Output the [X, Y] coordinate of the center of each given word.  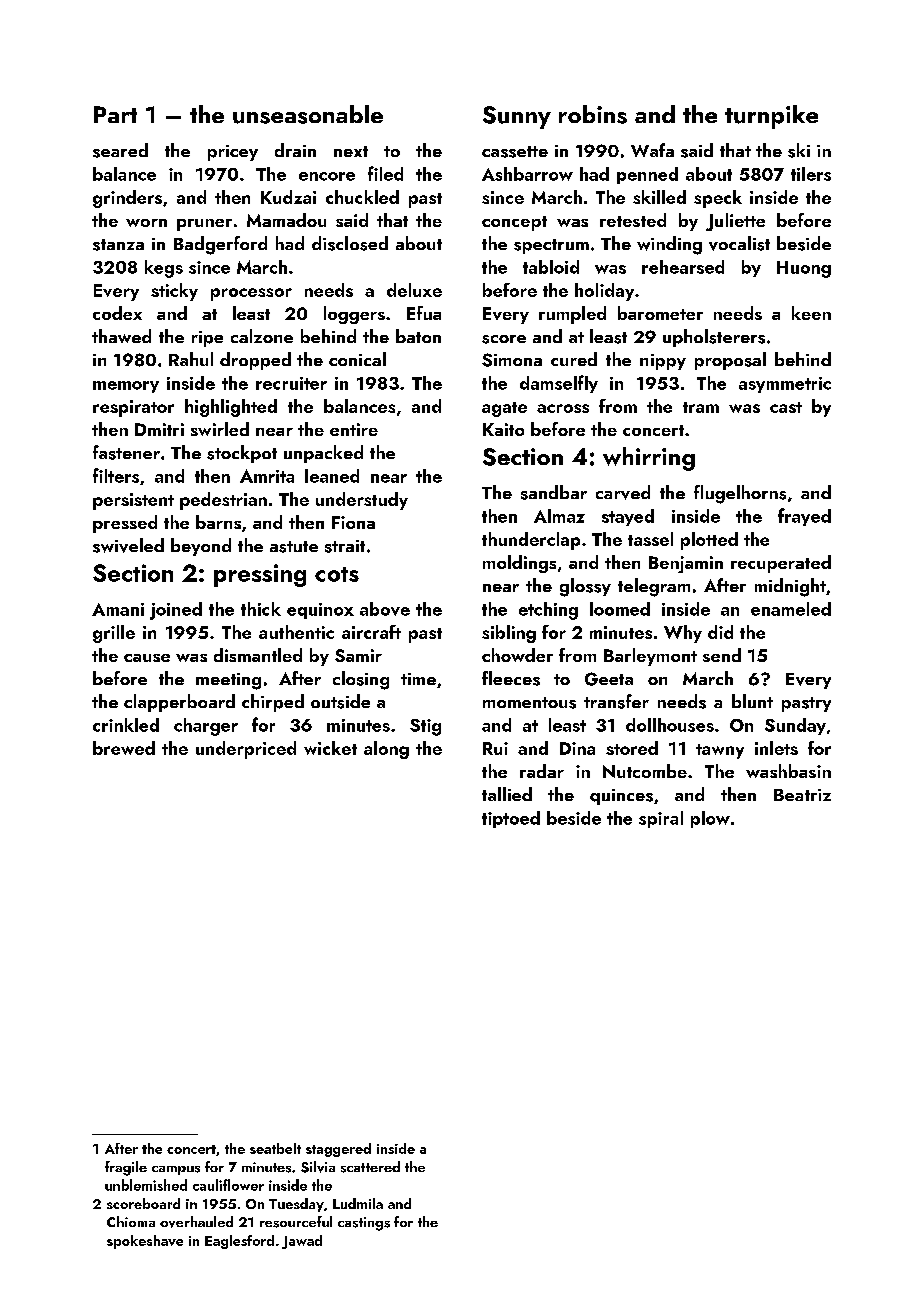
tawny [720, 751]
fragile [126, 1168]
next [351, 151]
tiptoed [511, 819]
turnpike [771, 117]
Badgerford [220, 245]
